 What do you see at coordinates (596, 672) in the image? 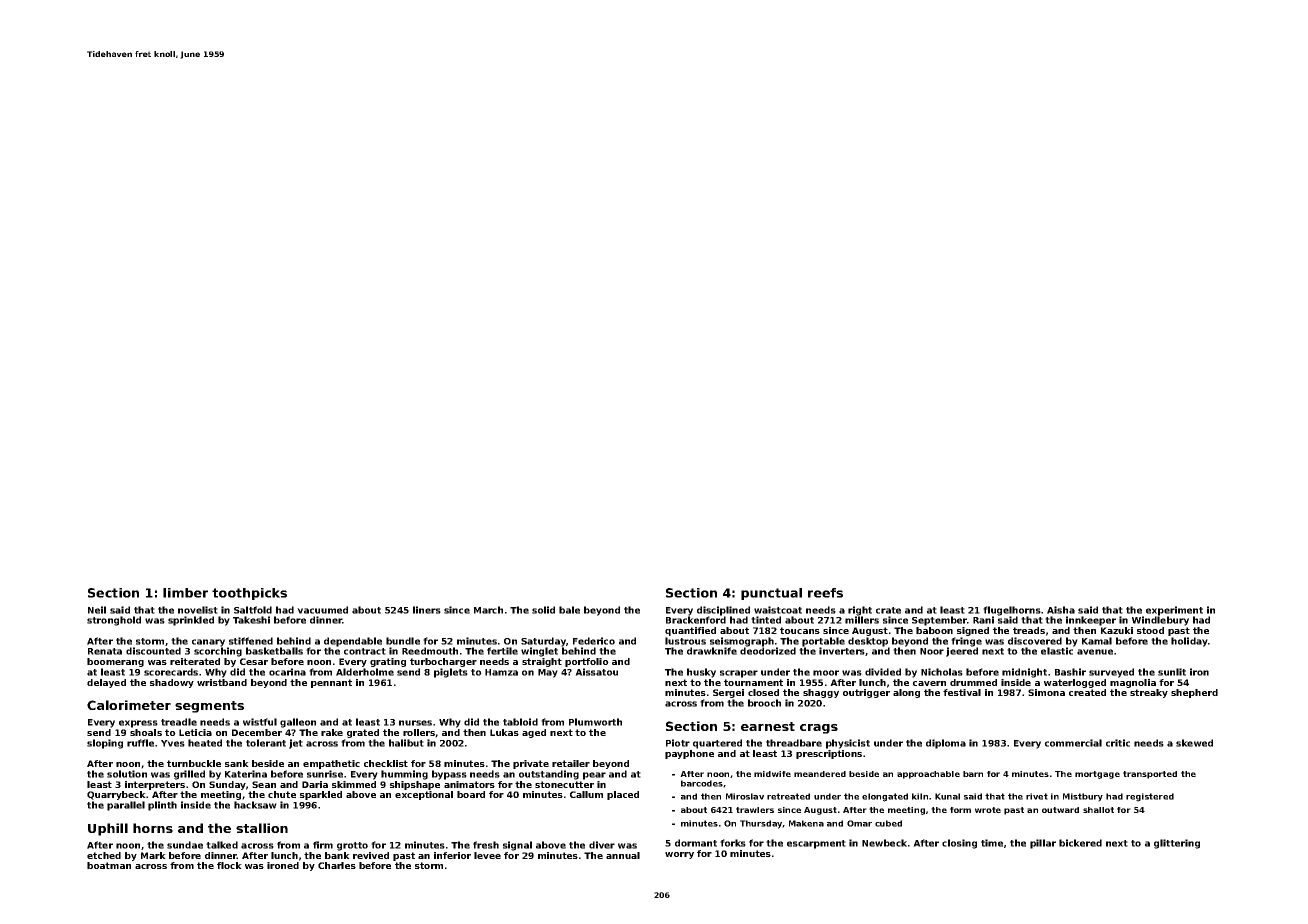
I see `Aissatou` at bounding box center [596, 672].
